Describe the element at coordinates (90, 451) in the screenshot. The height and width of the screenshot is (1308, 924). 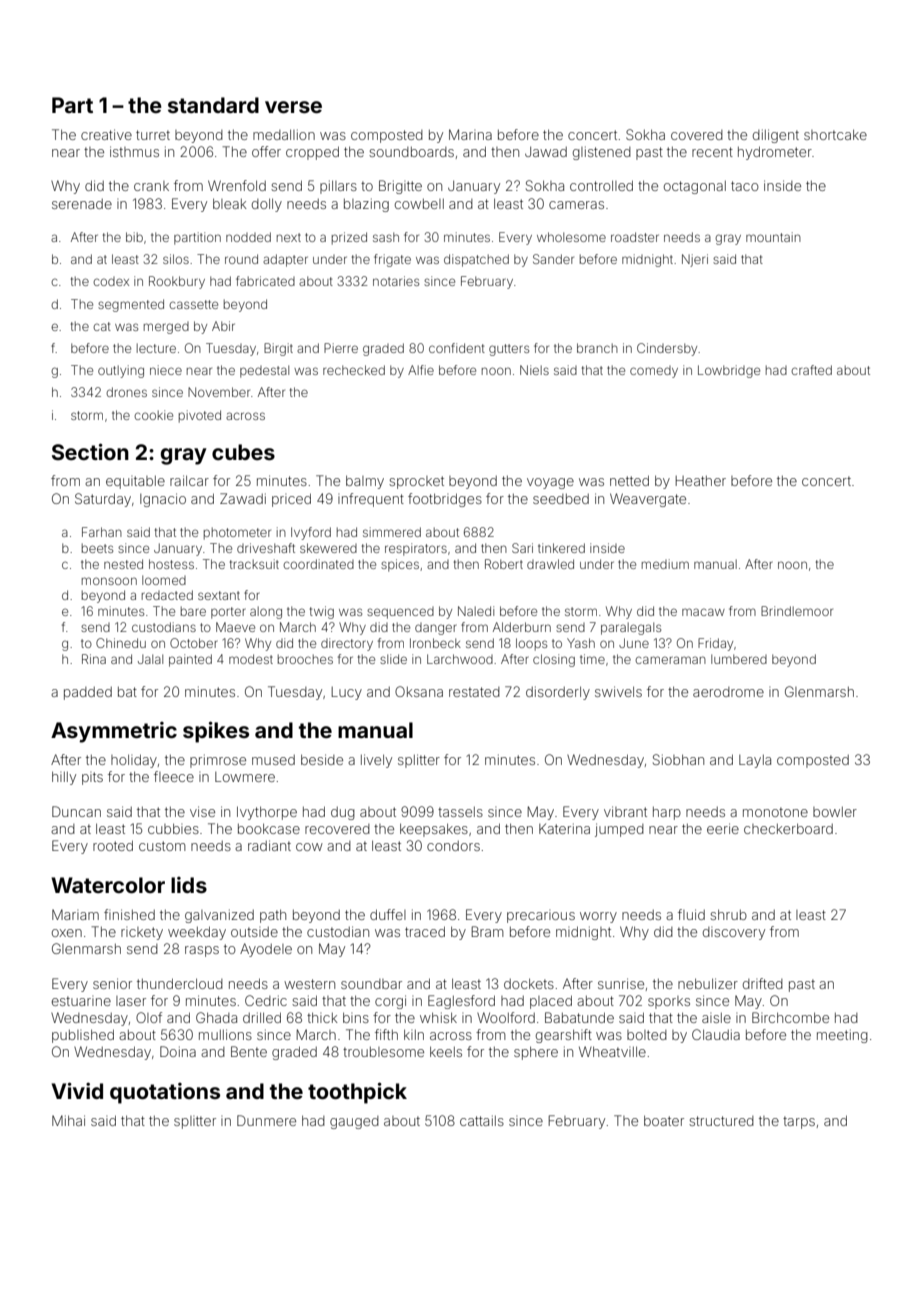
I see `Section` at that location.
